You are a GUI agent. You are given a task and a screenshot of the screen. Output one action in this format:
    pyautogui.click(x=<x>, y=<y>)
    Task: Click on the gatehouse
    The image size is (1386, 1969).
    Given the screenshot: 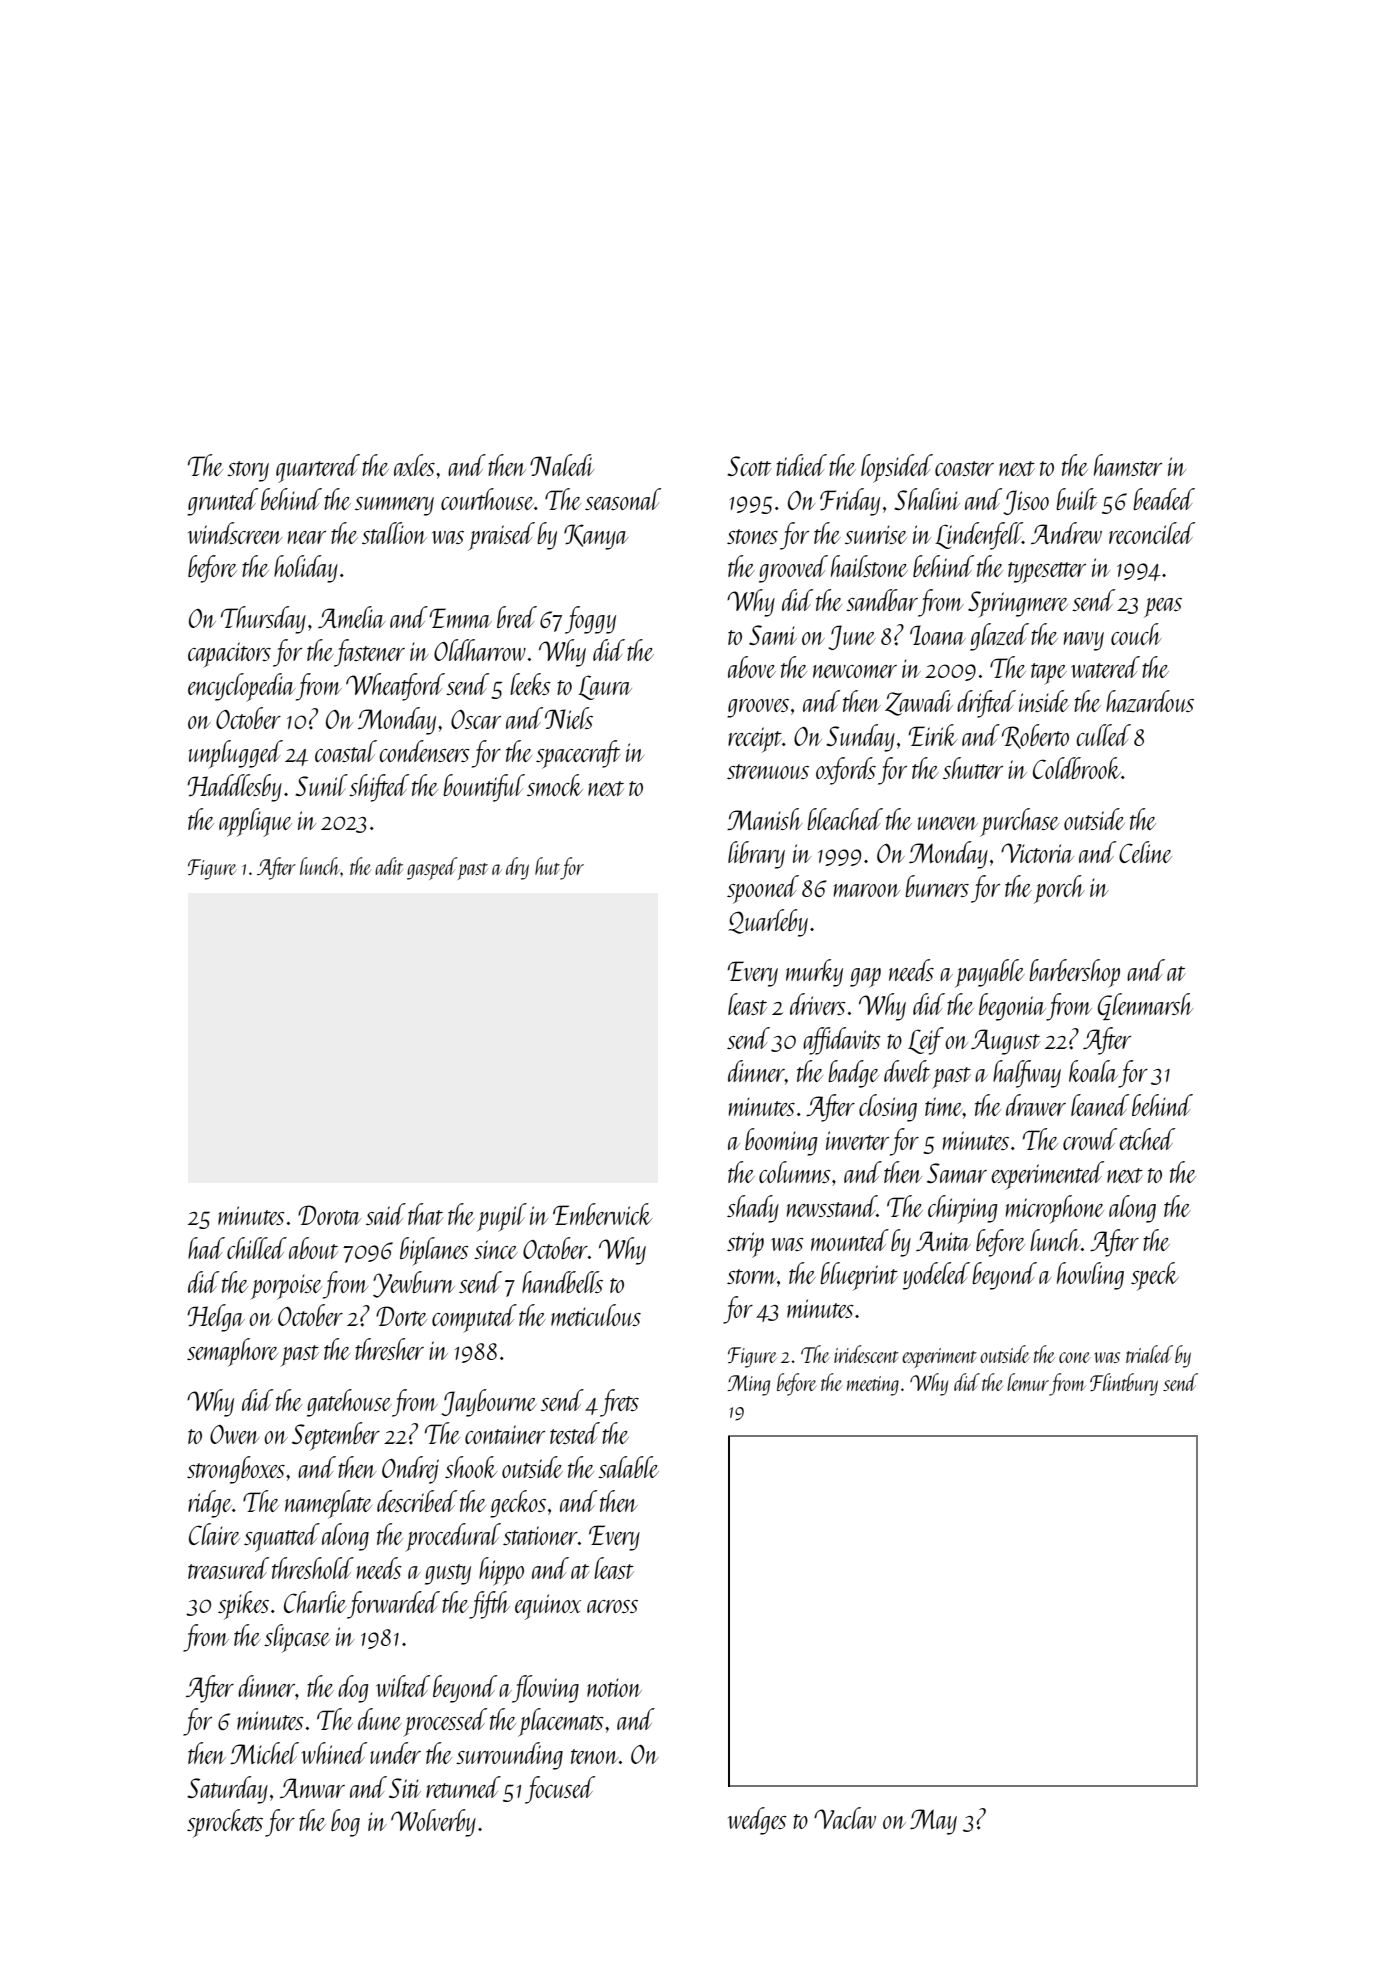 What is the action you would take?
    pyautogui.click(x=349, y=1403)
